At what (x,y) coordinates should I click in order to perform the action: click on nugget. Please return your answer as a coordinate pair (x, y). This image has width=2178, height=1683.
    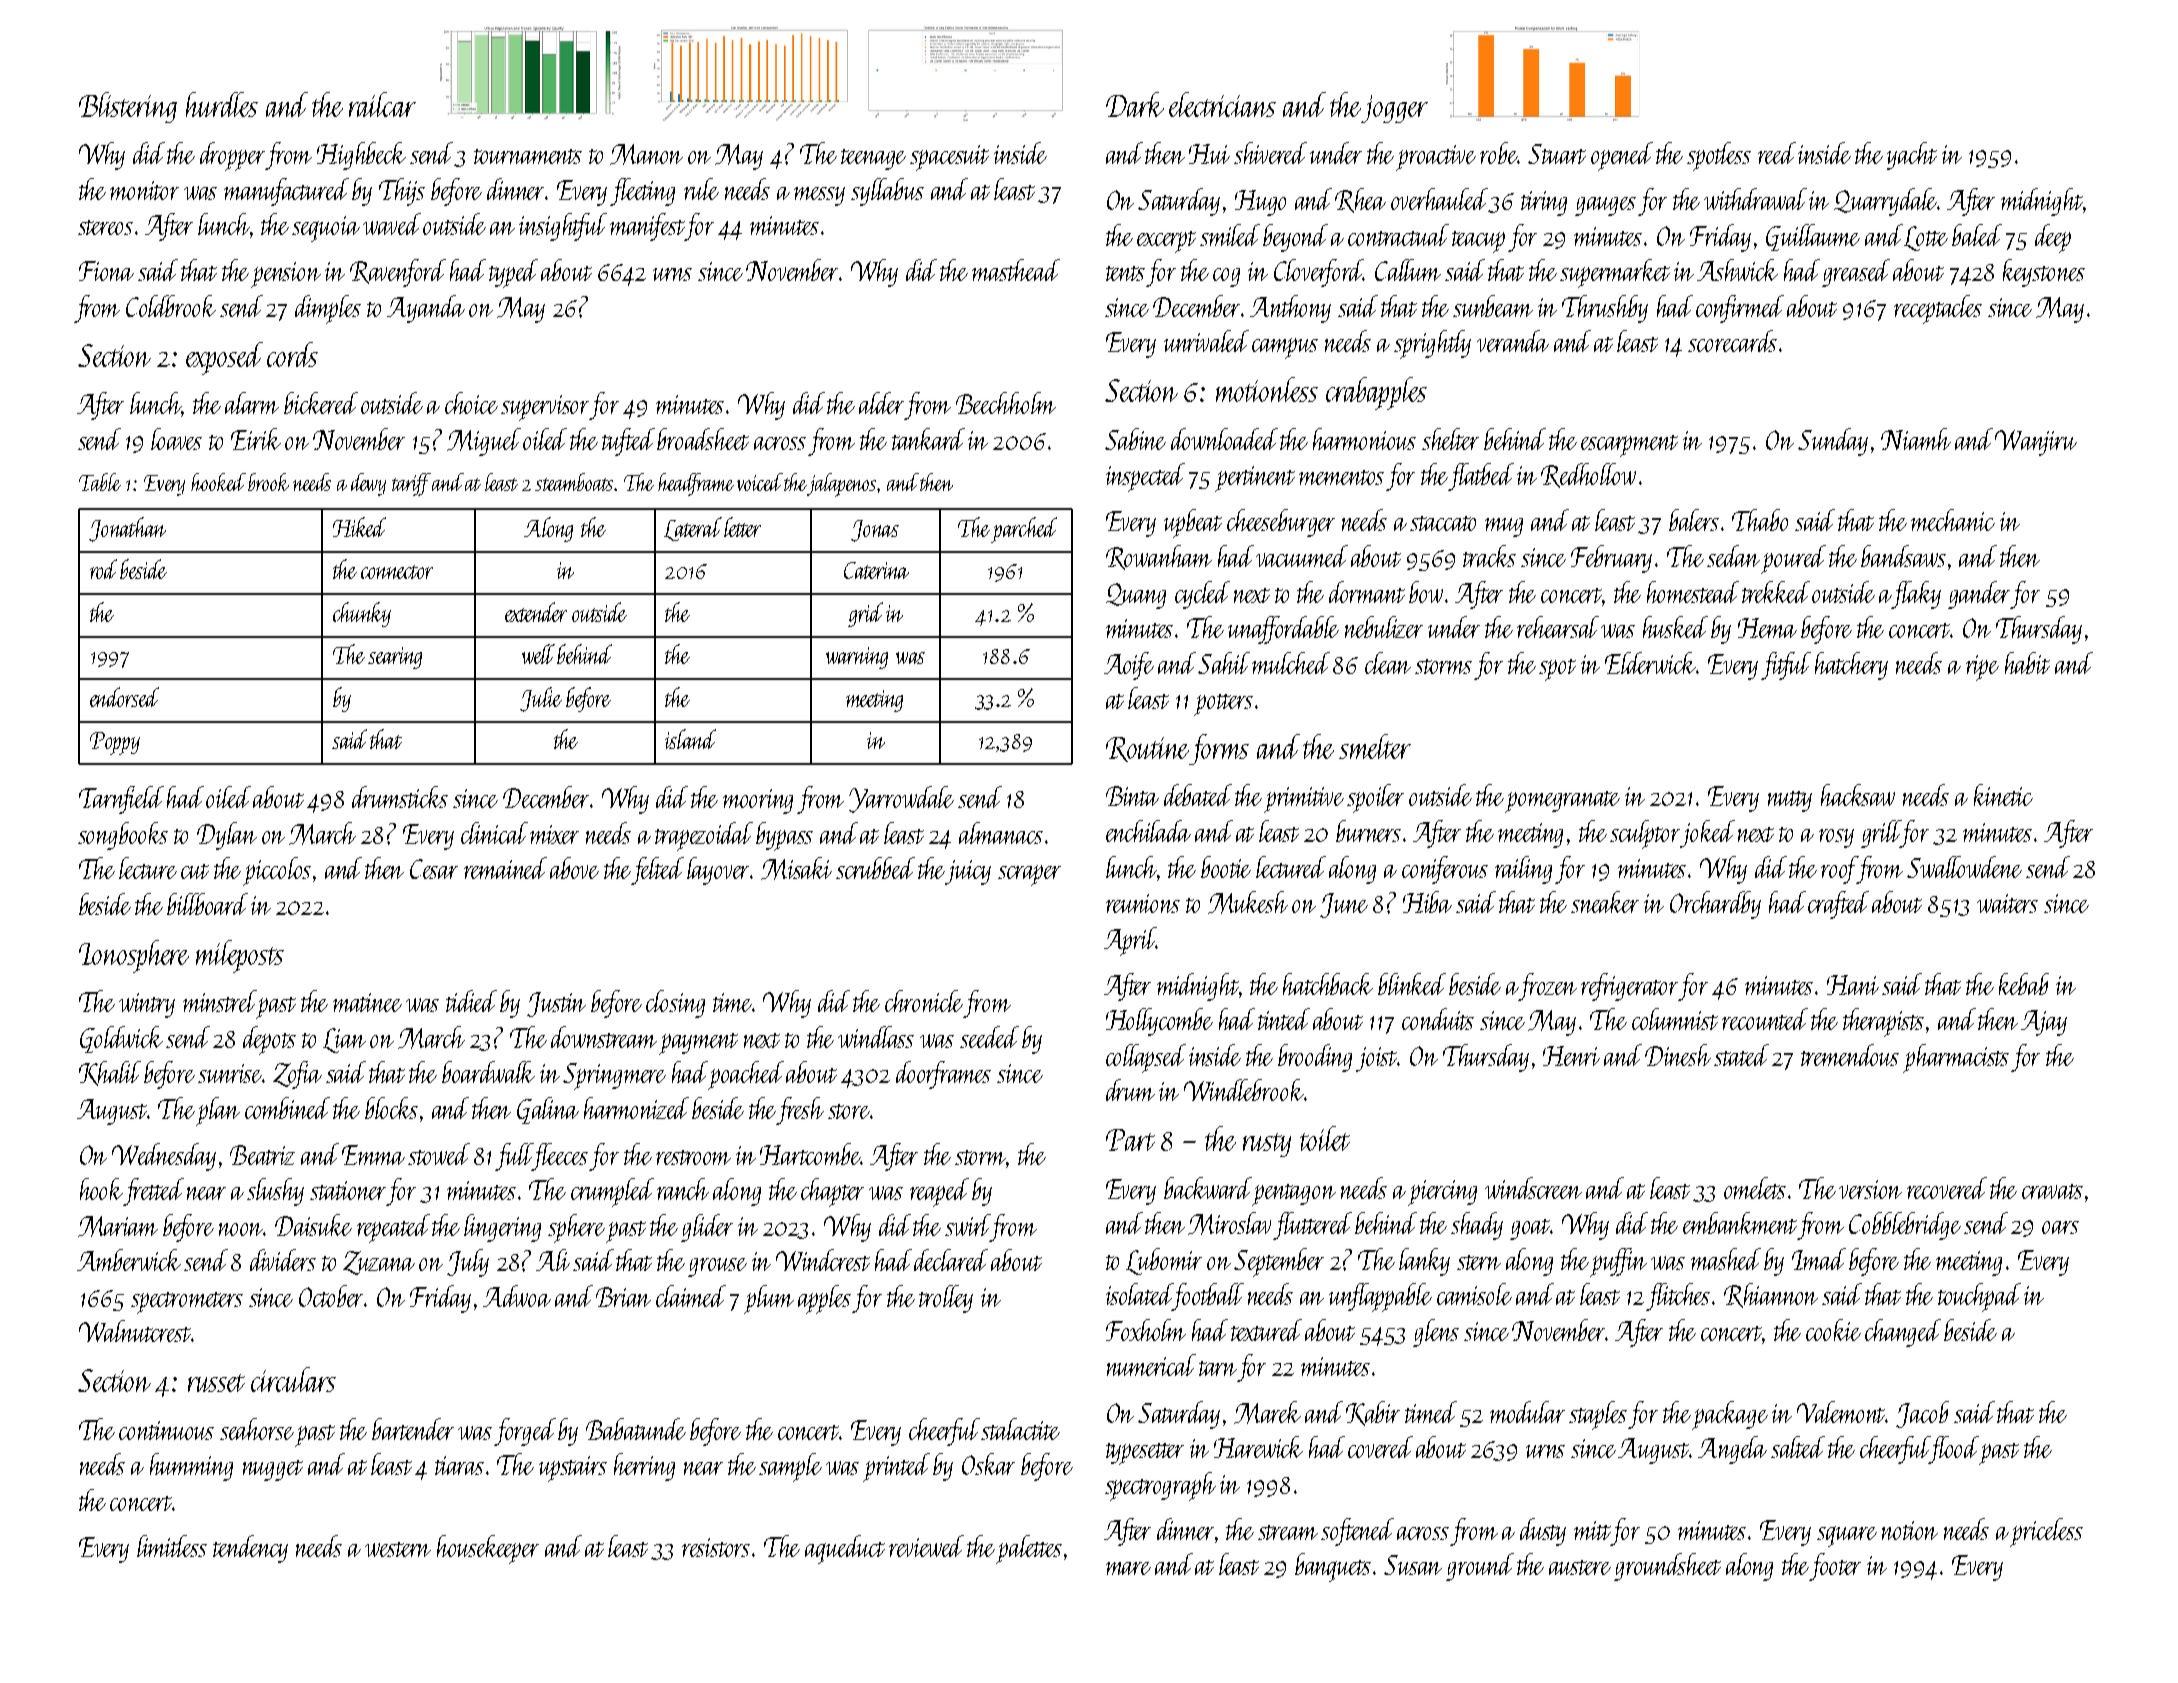
    Looking at the image, I should click on (273, 1470).
